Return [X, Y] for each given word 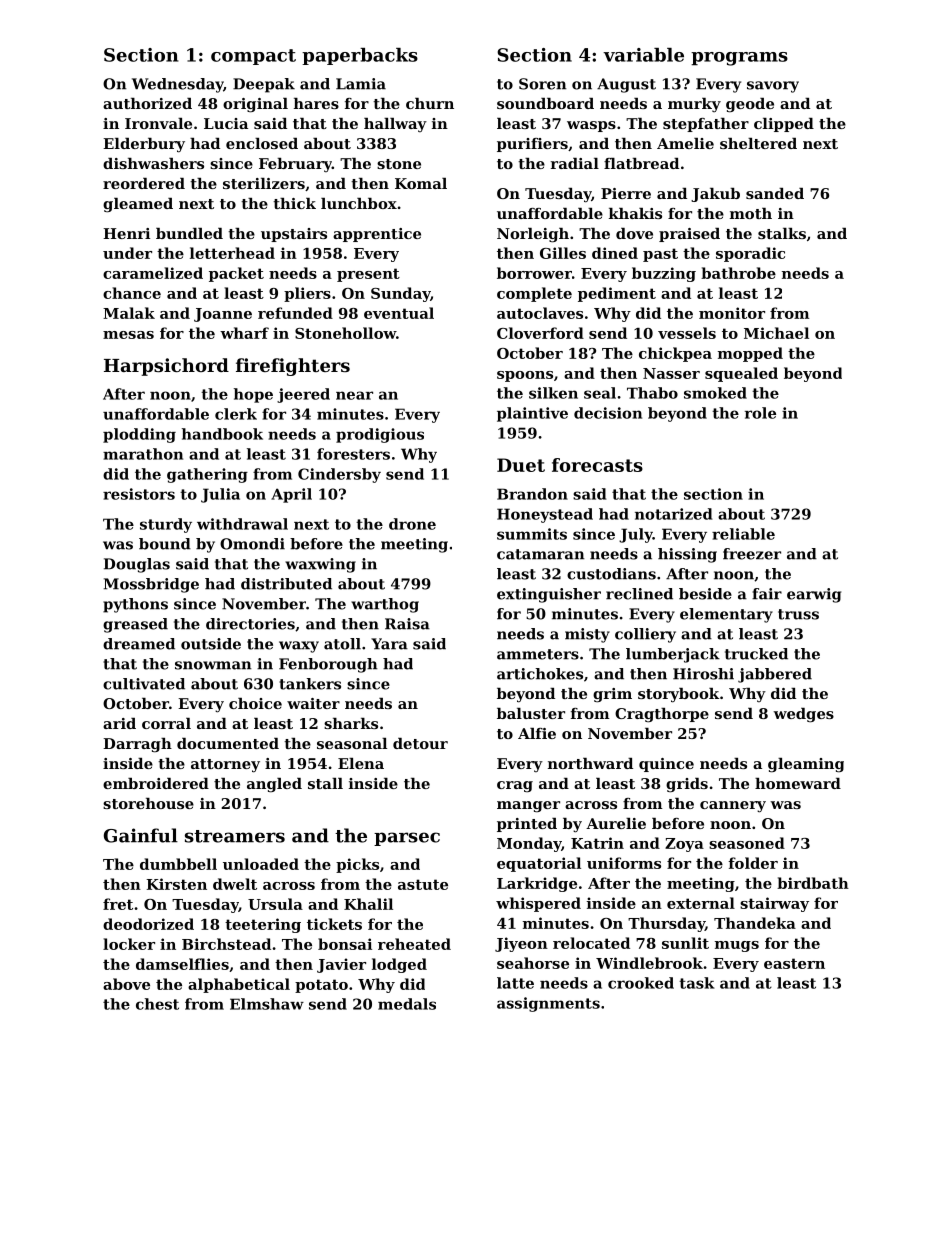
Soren [543, 84]
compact [253, 57]
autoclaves [540, 313]
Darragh [137, 745]
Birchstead [226, 944]
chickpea [675, 354]
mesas [128, 335]
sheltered [758, 143]
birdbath [813, 883]
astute [423, 884]
